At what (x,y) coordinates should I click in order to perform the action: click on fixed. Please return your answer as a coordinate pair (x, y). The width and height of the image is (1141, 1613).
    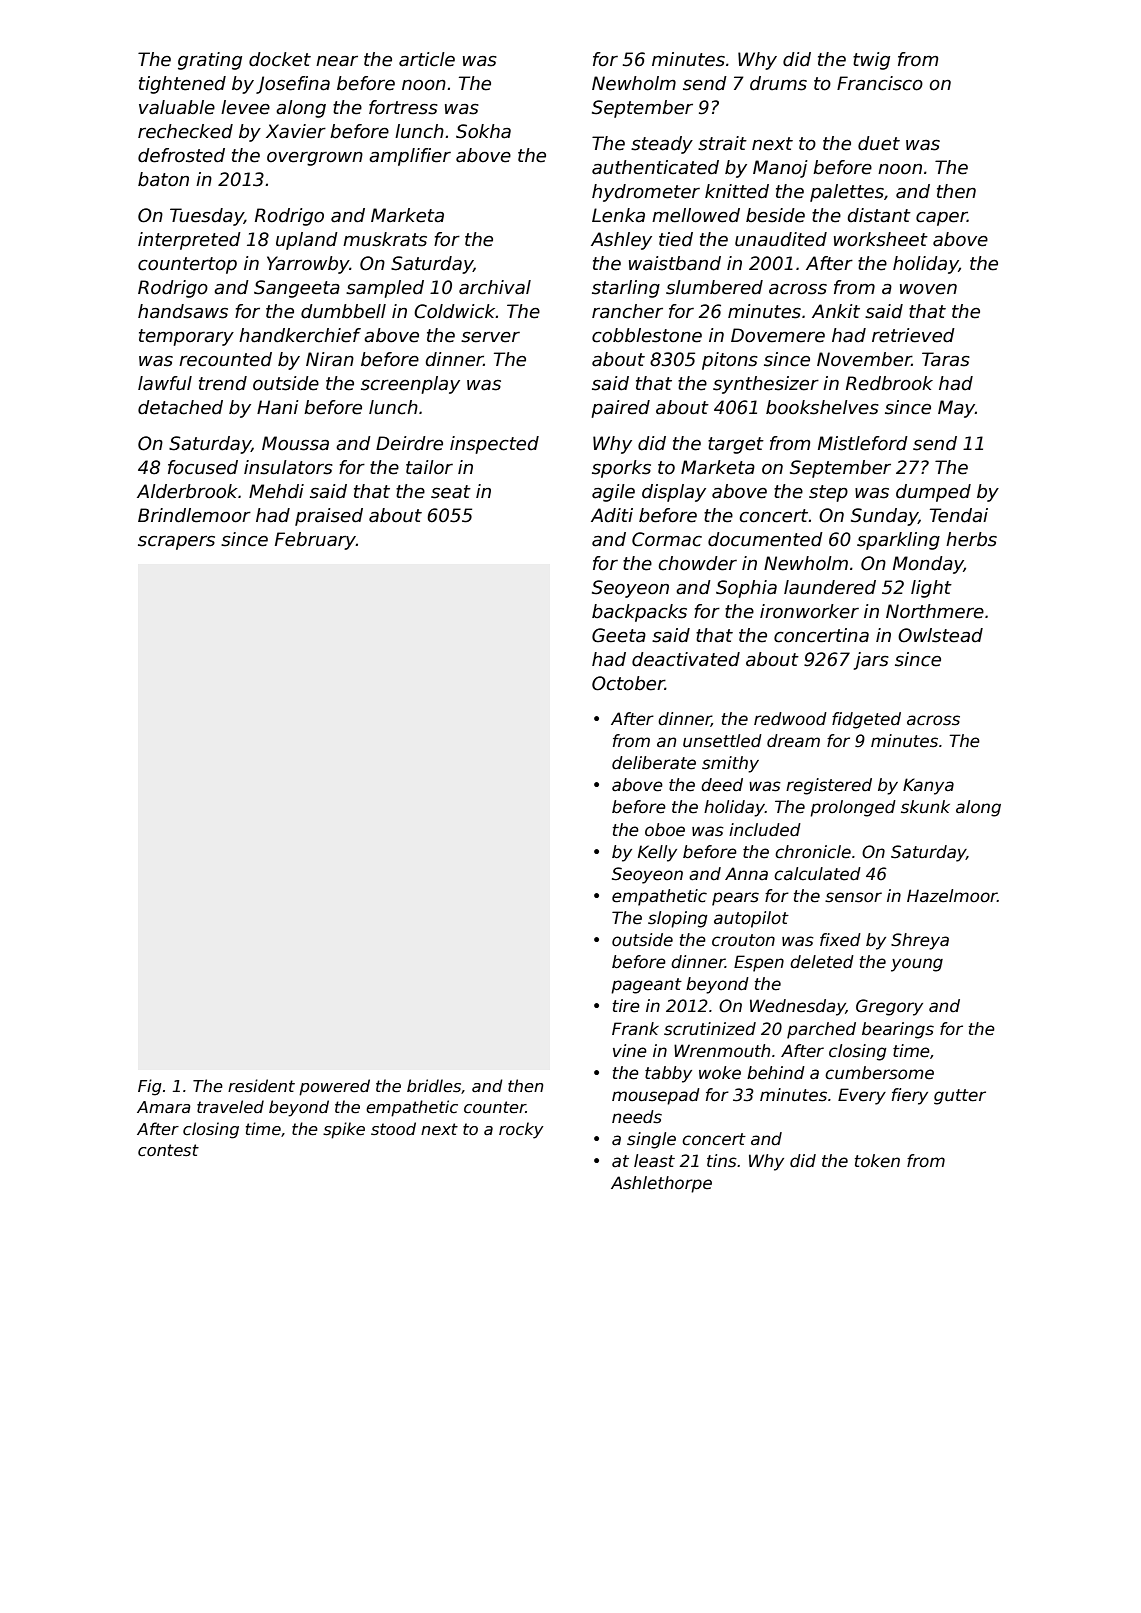
    Looking at the image, I should click on (840, 940).
